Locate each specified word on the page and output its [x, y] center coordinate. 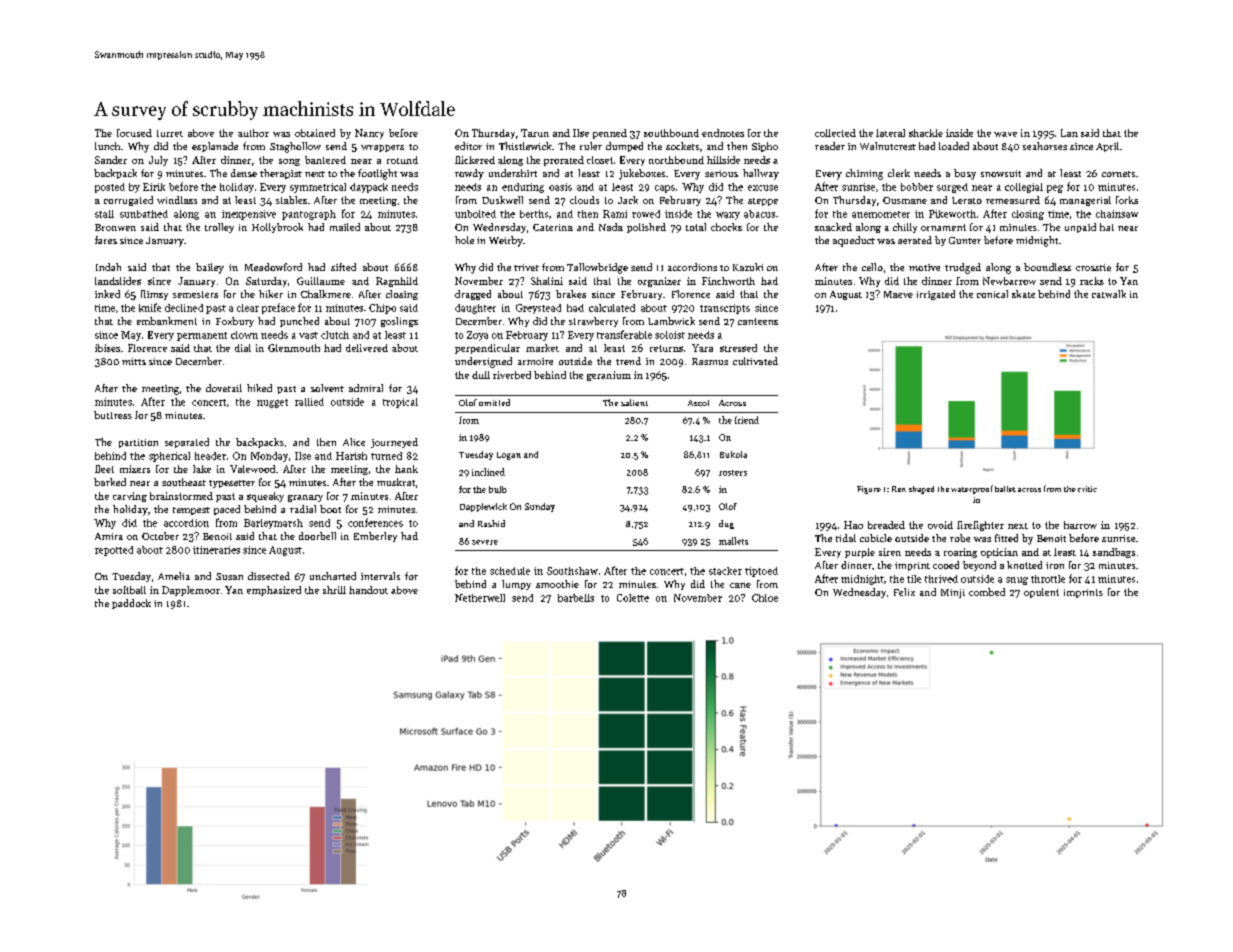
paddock [131, 604]
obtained [315, 133]
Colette [633, 598]
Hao [853, 525]
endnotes [723, 133]
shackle [926, 133]
